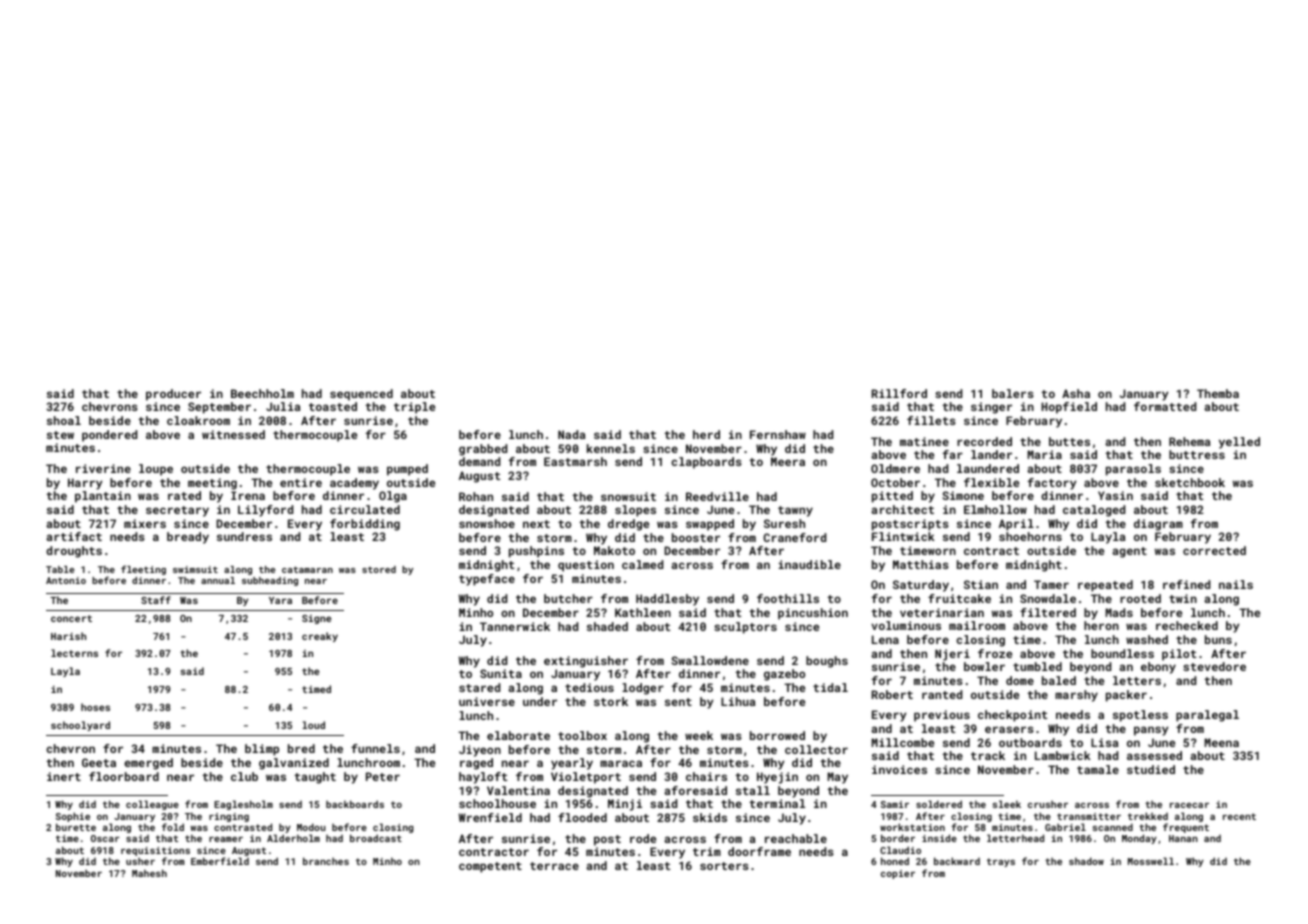 This image has width=1308, height=924. Describe the element at coordinates (476, 496) in the image. I see `Rohan` at that location.
